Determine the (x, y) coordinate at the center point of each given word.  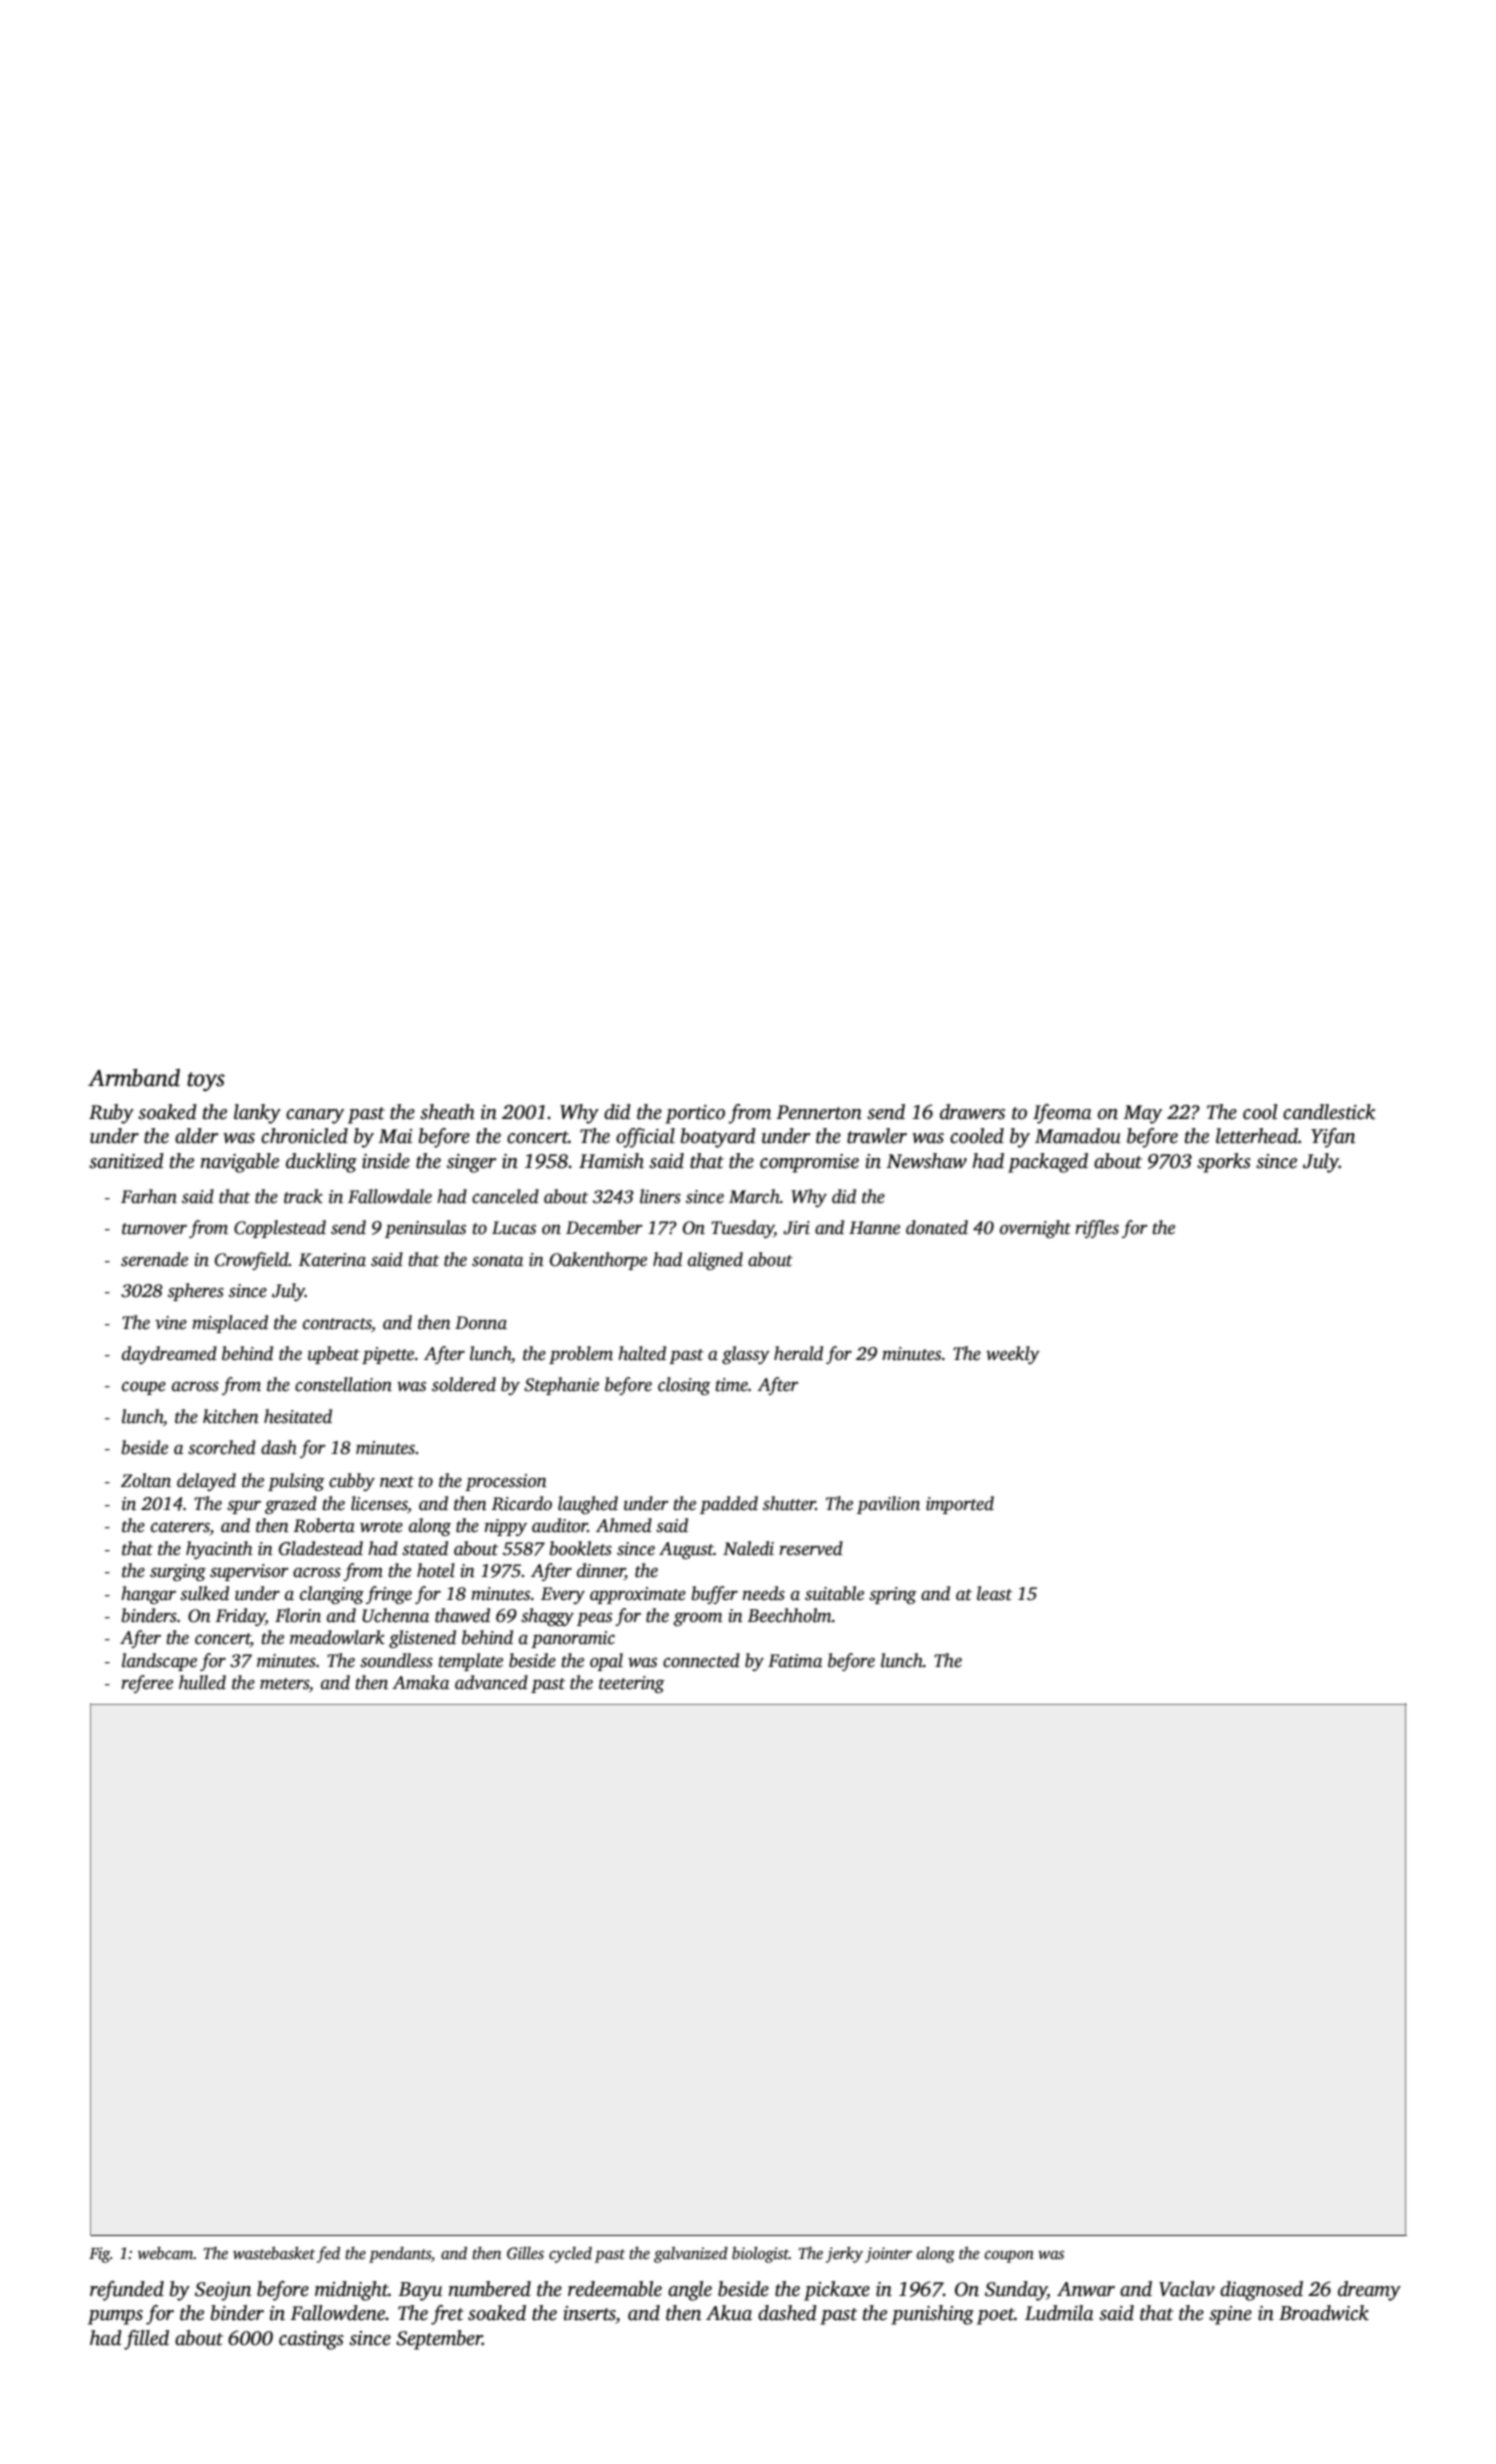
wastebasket (274, 2253)
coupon (1009, 2257)
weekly (1013, 1355)
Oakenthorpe (598, 1261)
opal (606, 1662)
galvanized (691, 2255)
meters (284, 1684)
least (994, 1593)
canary (315, 1116)
